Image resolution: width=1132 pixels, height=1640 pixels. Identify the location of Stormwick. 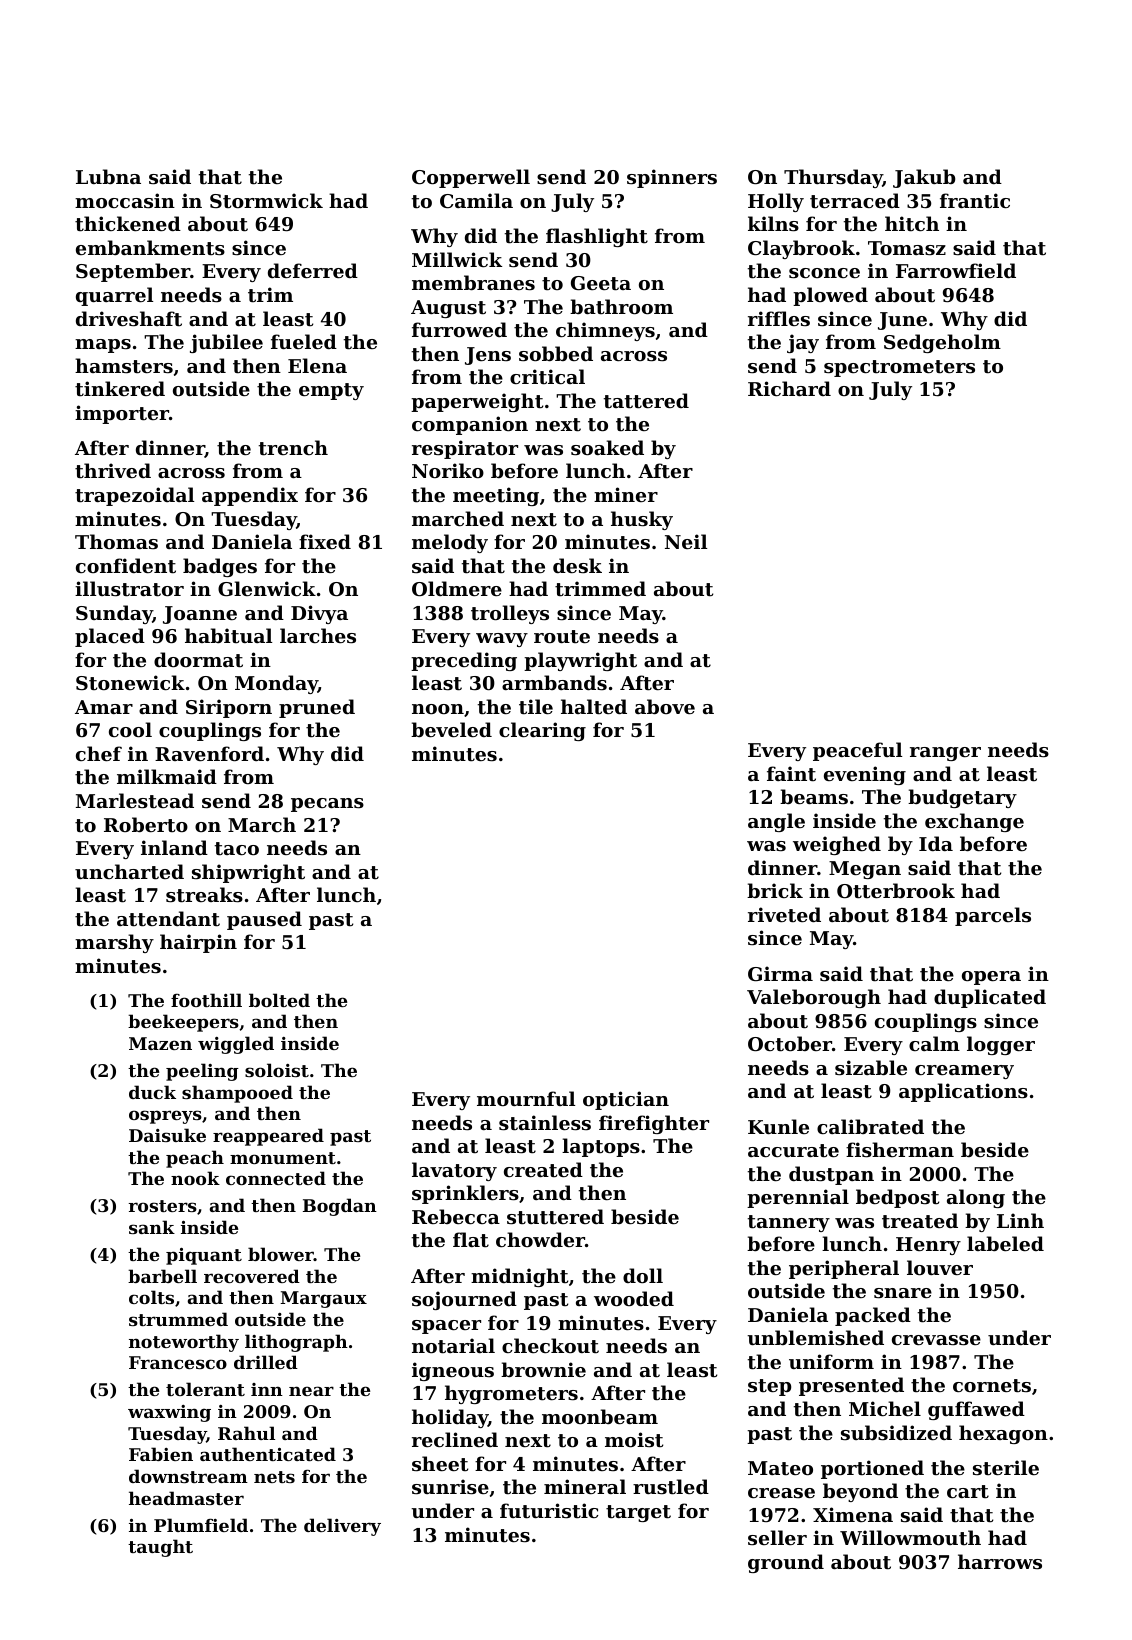
(266, 200).
